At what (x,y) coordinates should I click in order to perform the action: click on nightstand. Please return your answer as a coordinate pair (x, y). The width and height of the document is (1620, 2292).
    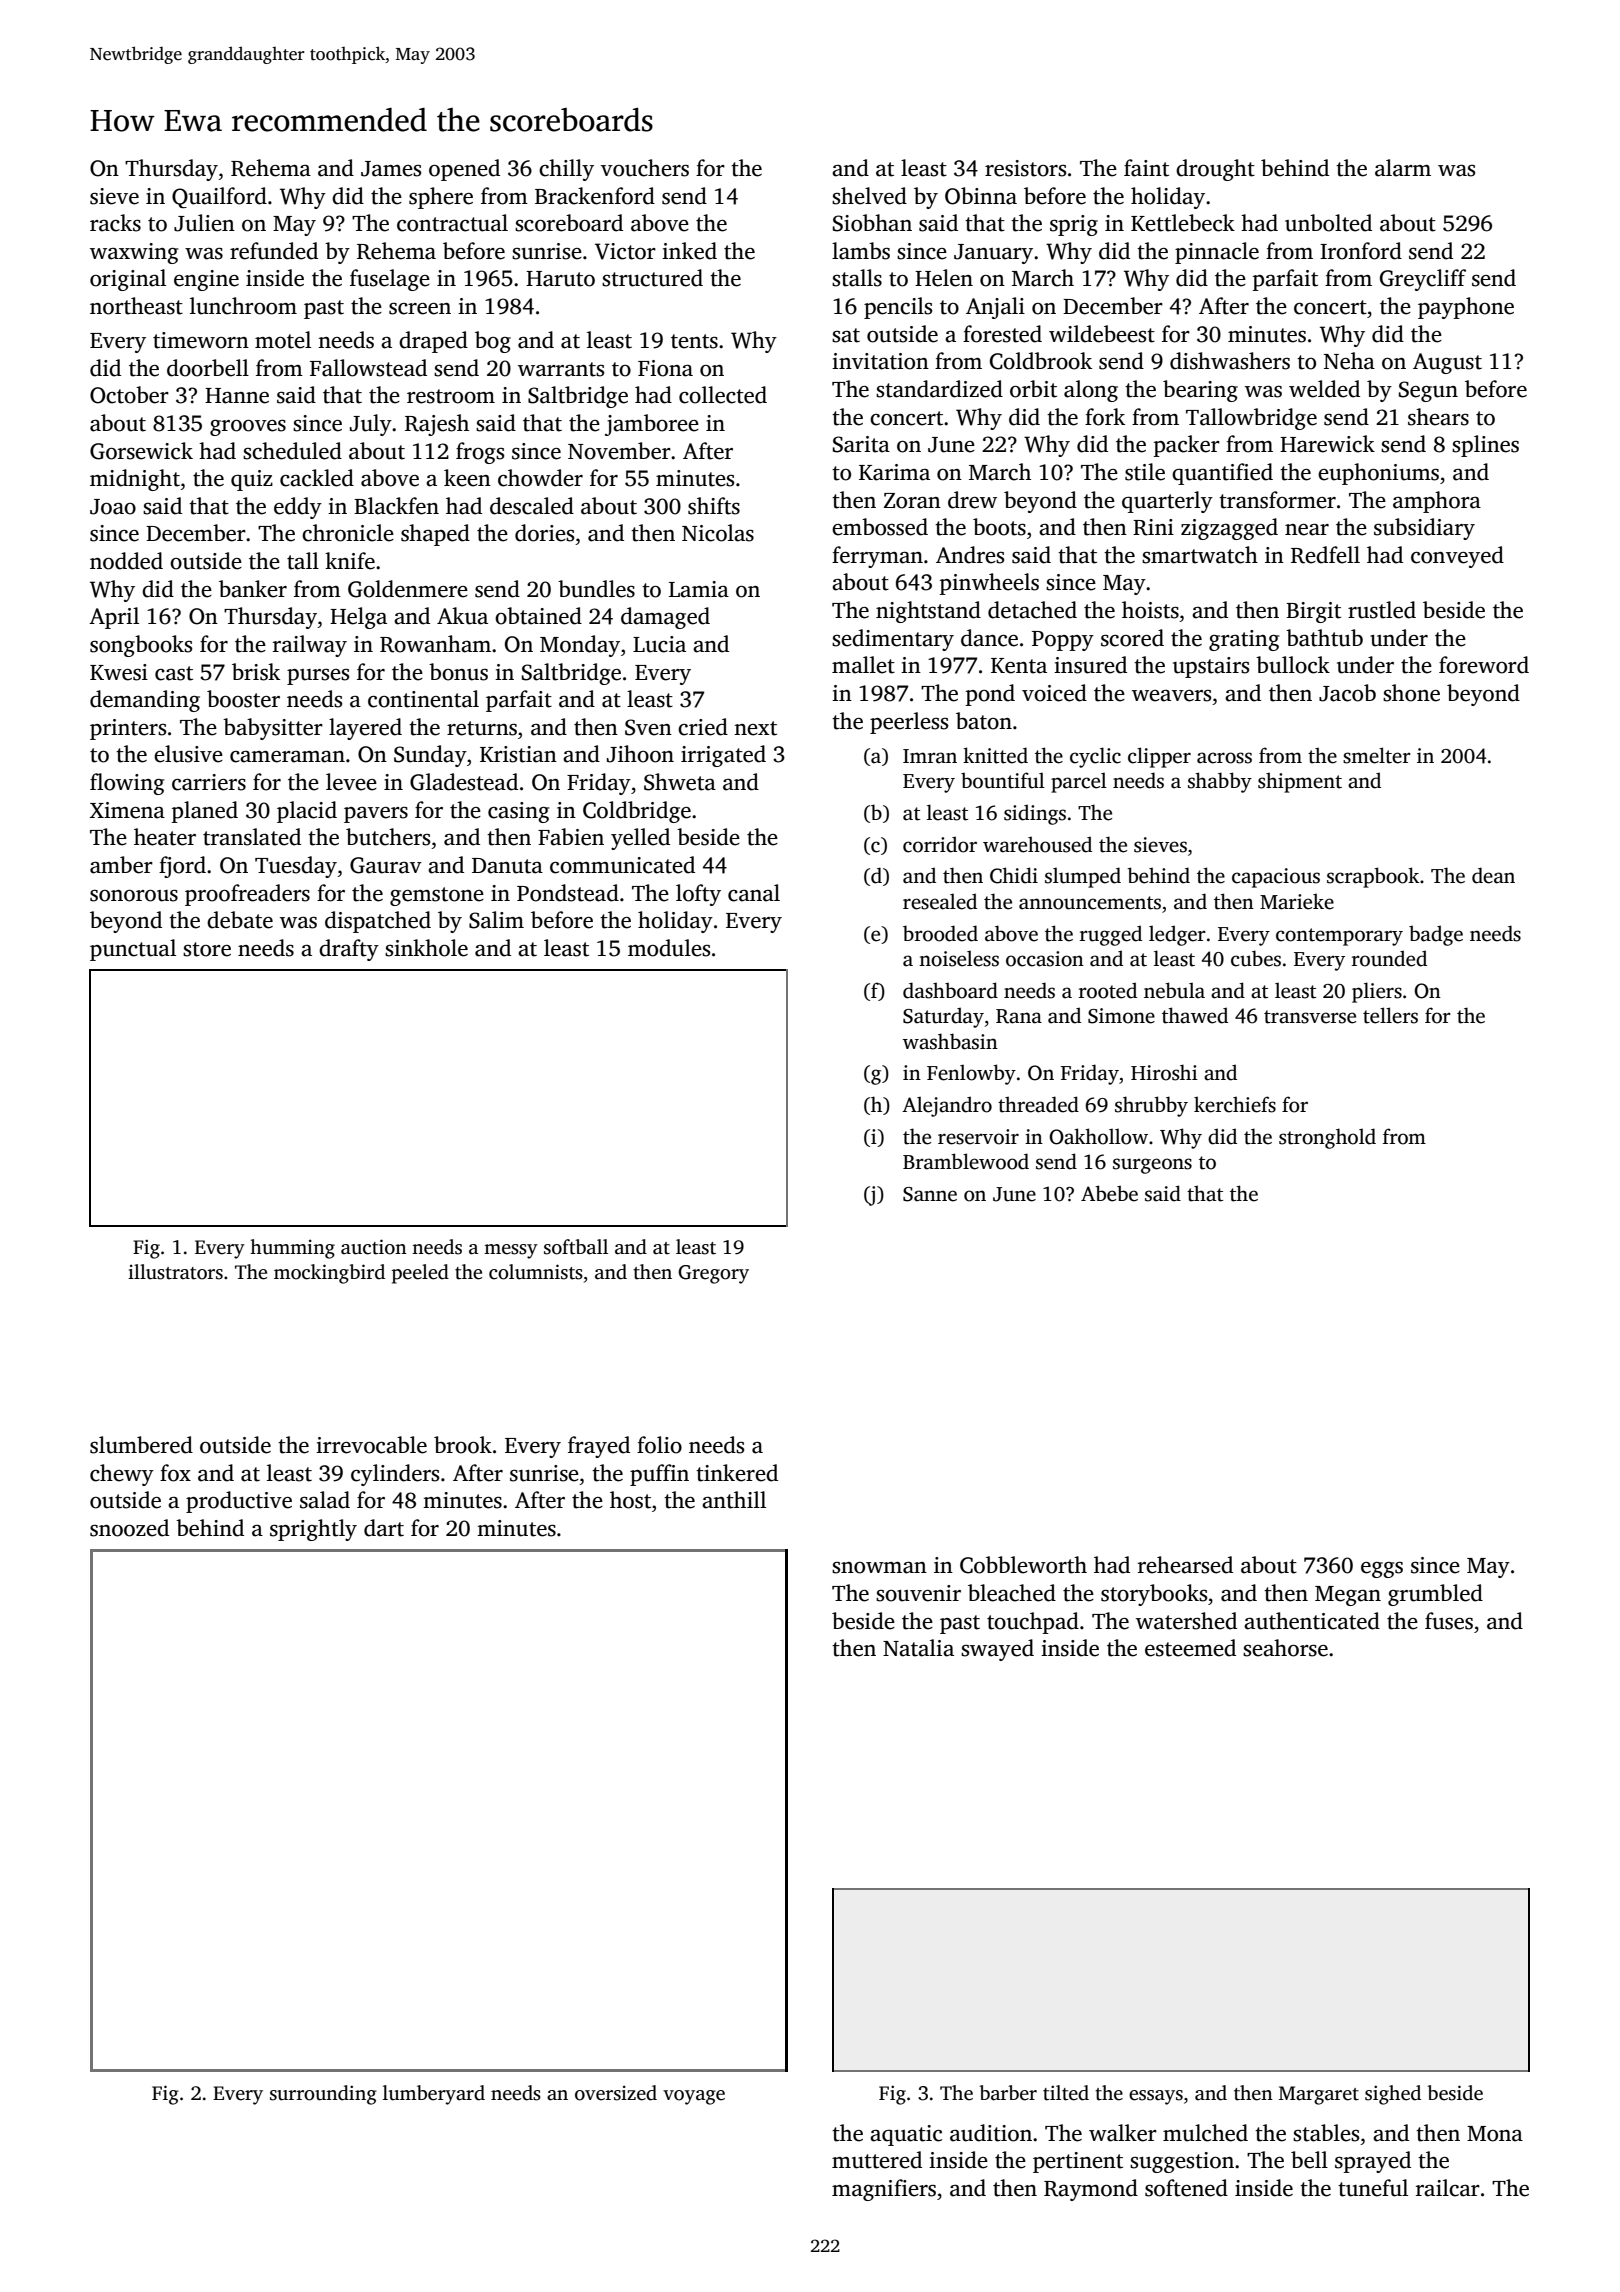
    Looking at the image, I should click on (928, 612).
